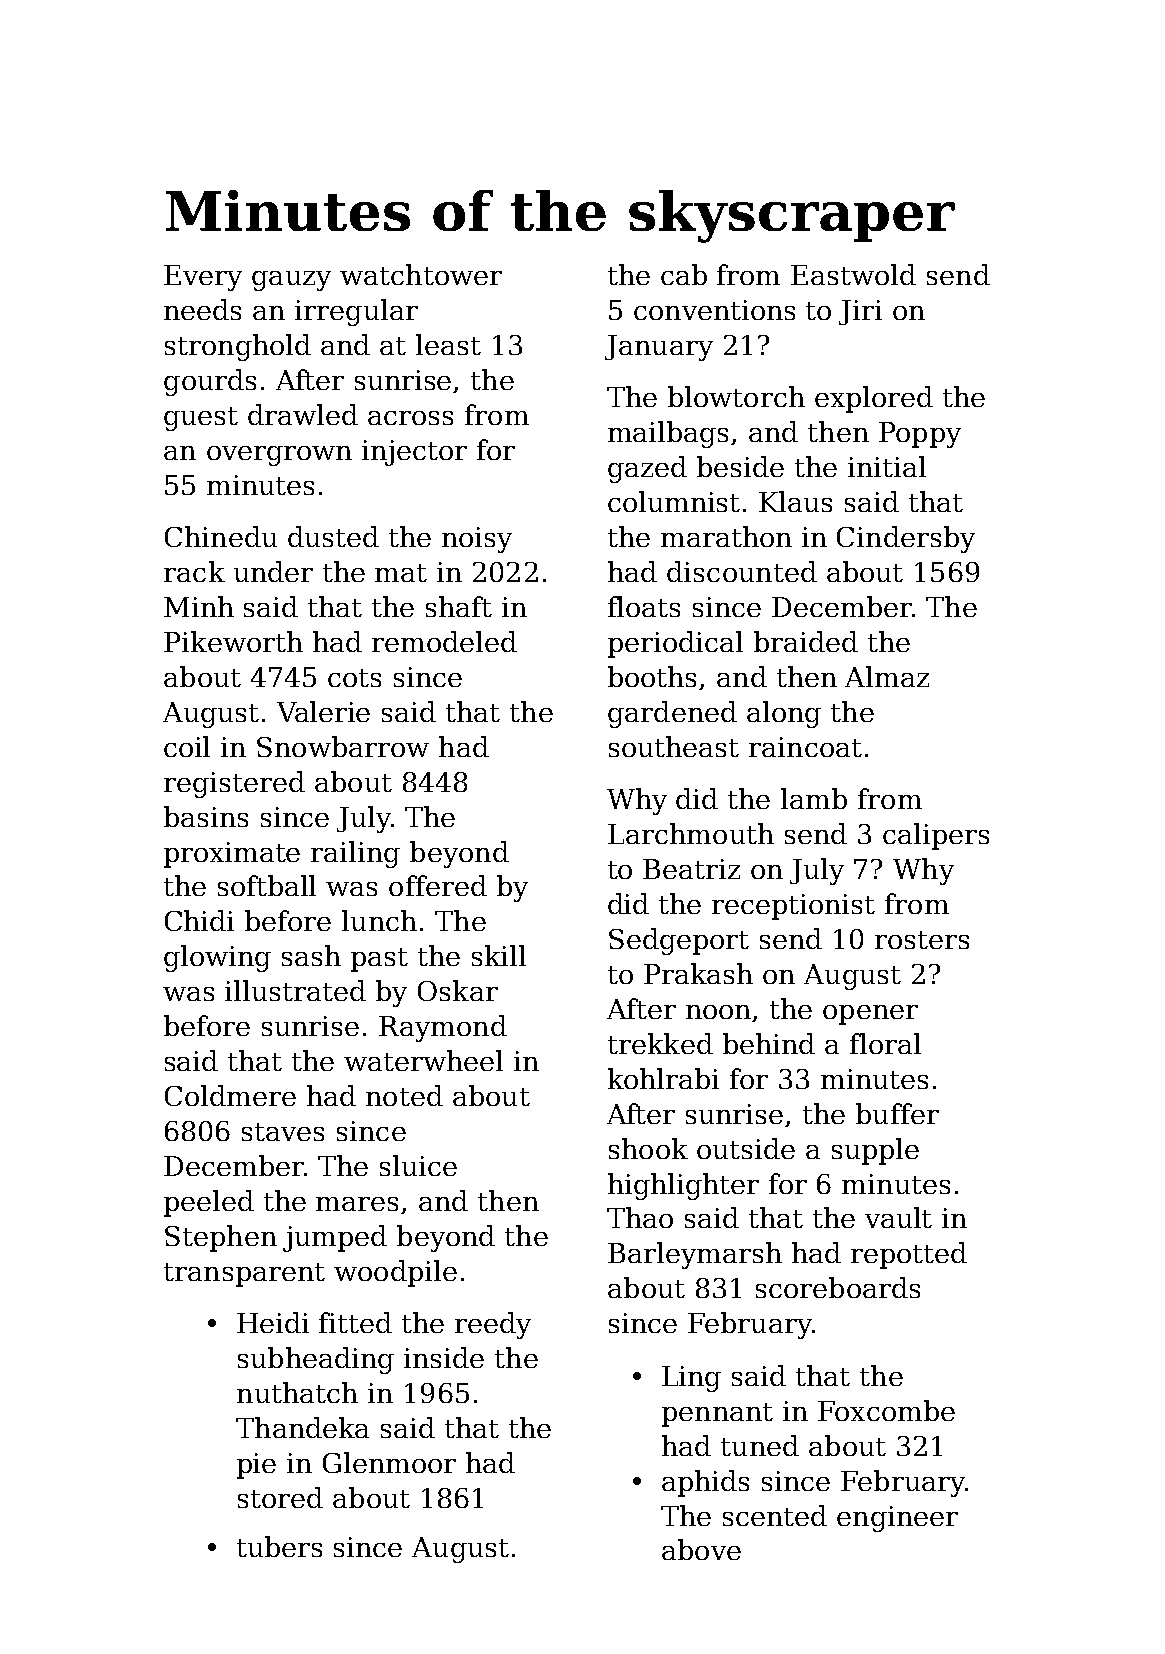 This screenshot has height=1654, width=1165. Describe the element at coordinates (279, 1546) in the screenshot. I see `tubers` at that location.
